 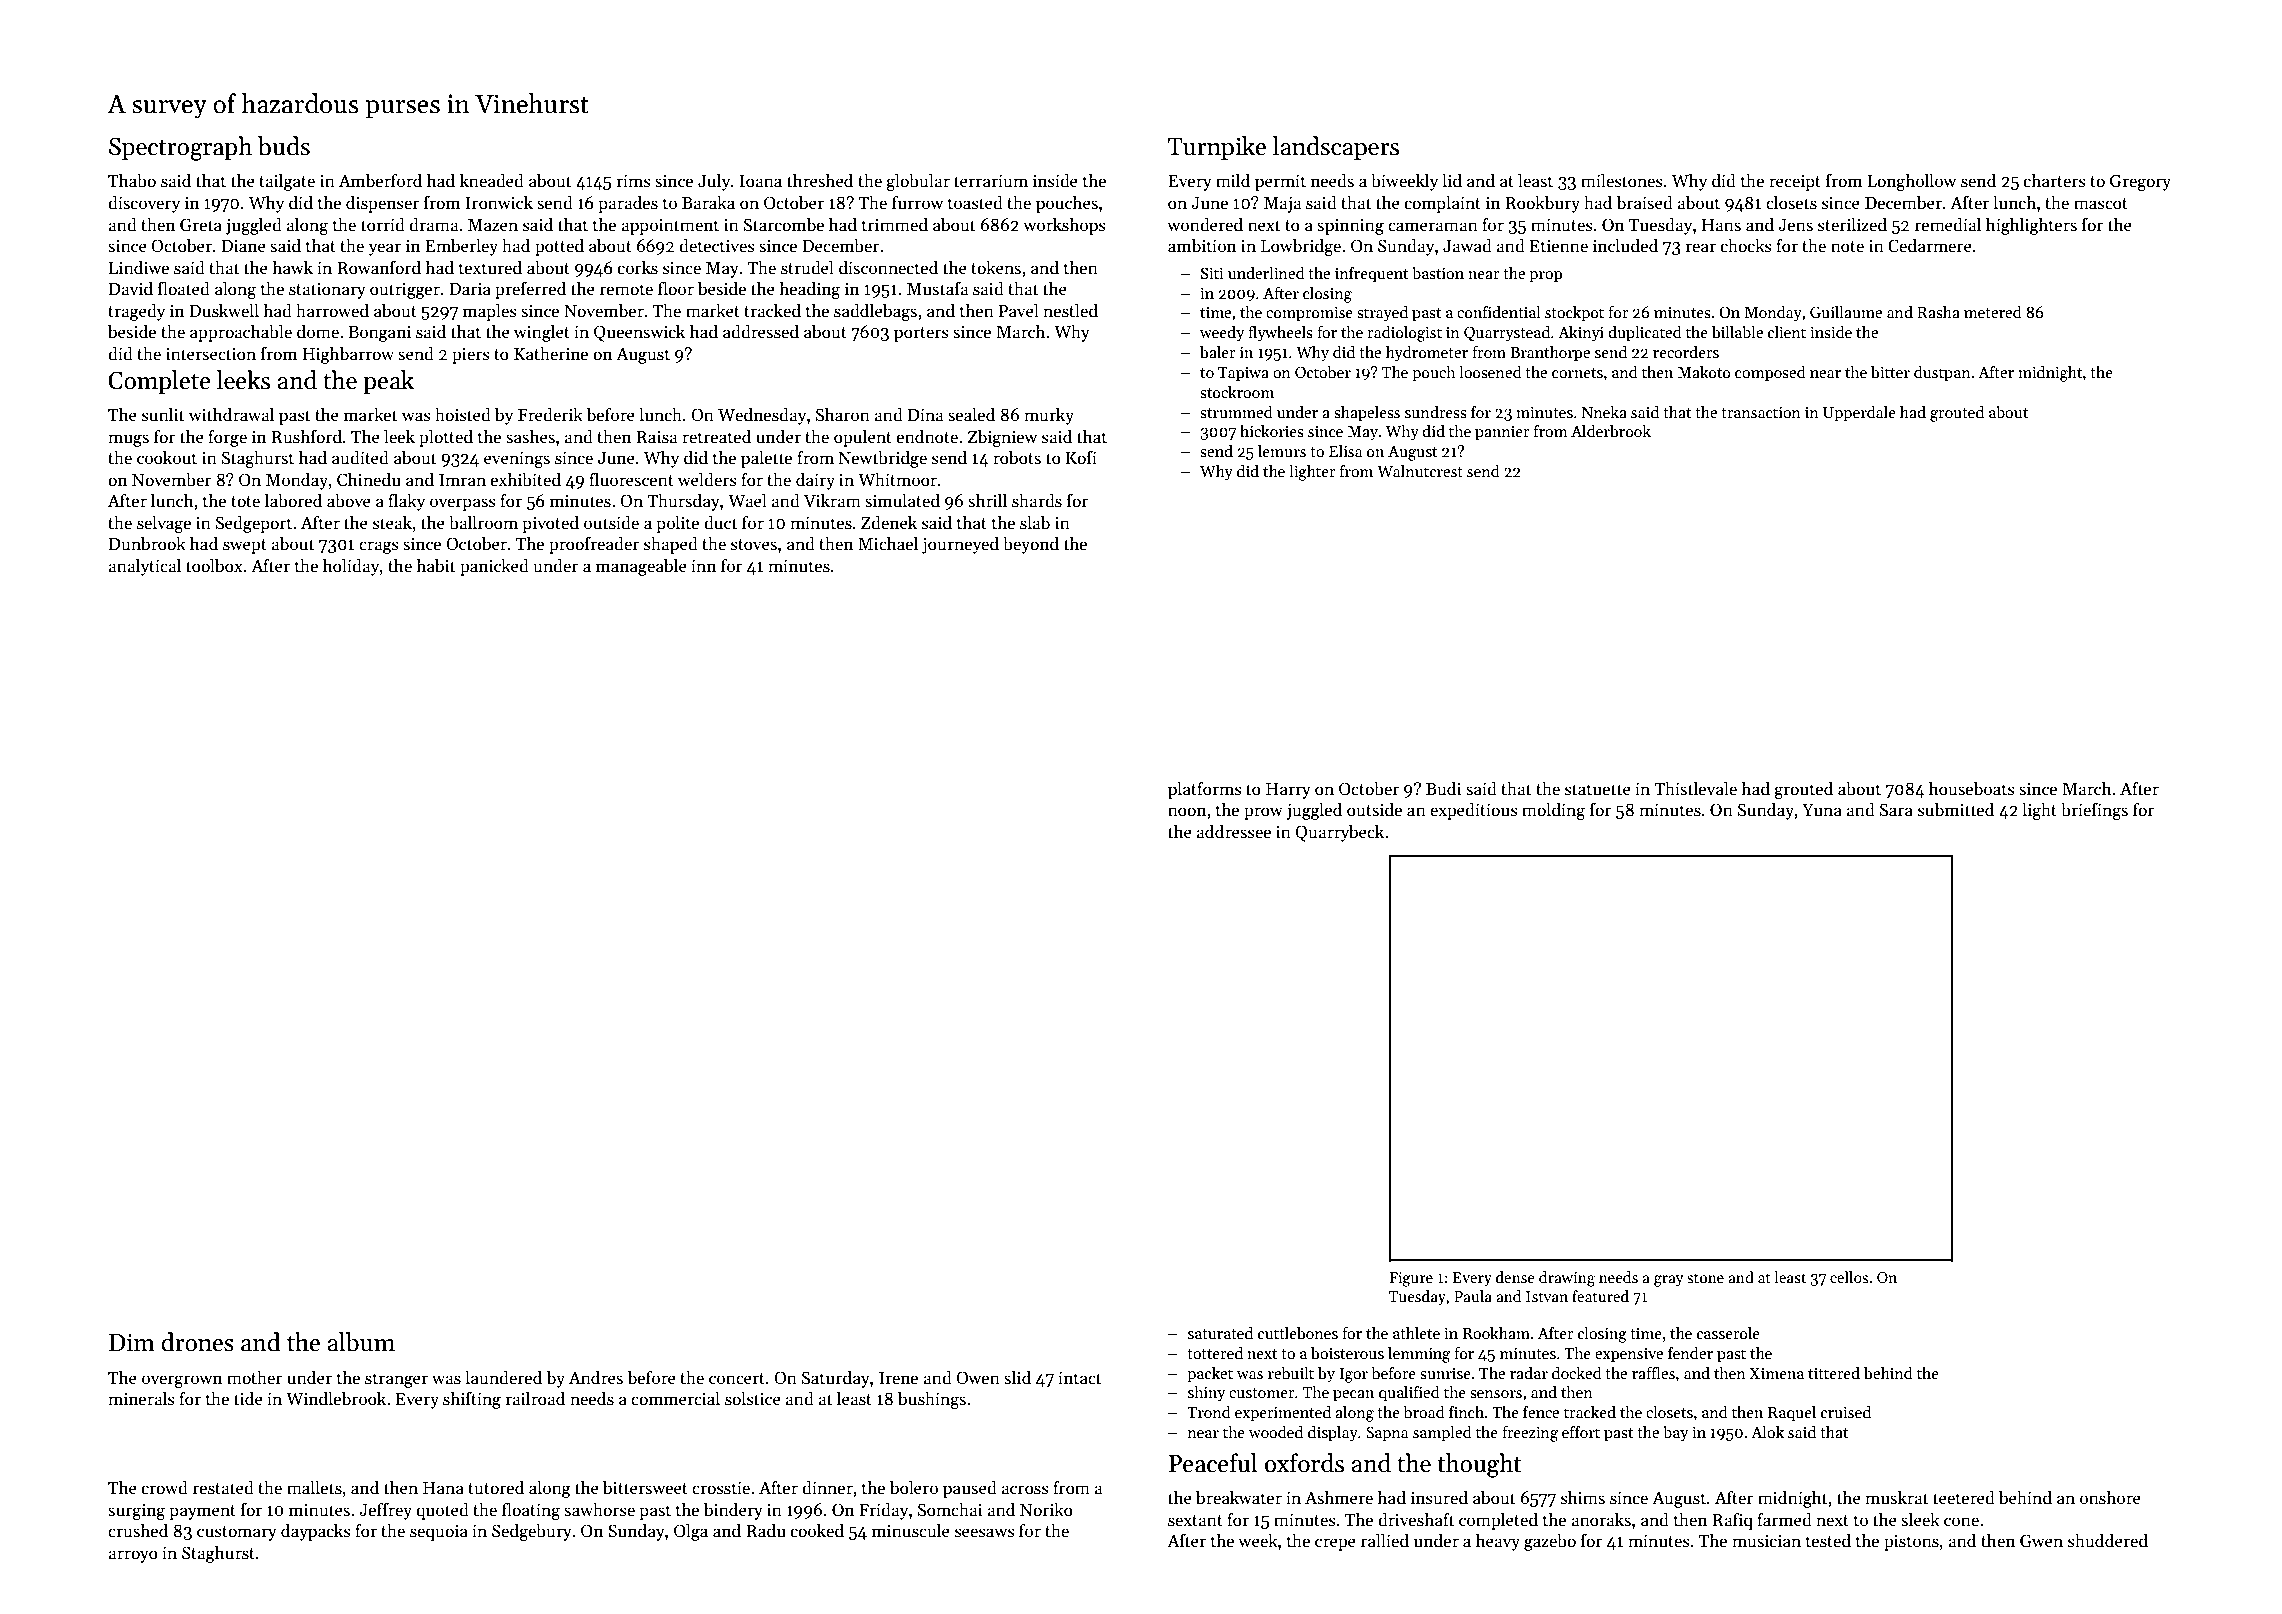 What do you see at coordinates (133, 1556) in the image?
I see `arroyo` at bounding box center [133, 1556].
